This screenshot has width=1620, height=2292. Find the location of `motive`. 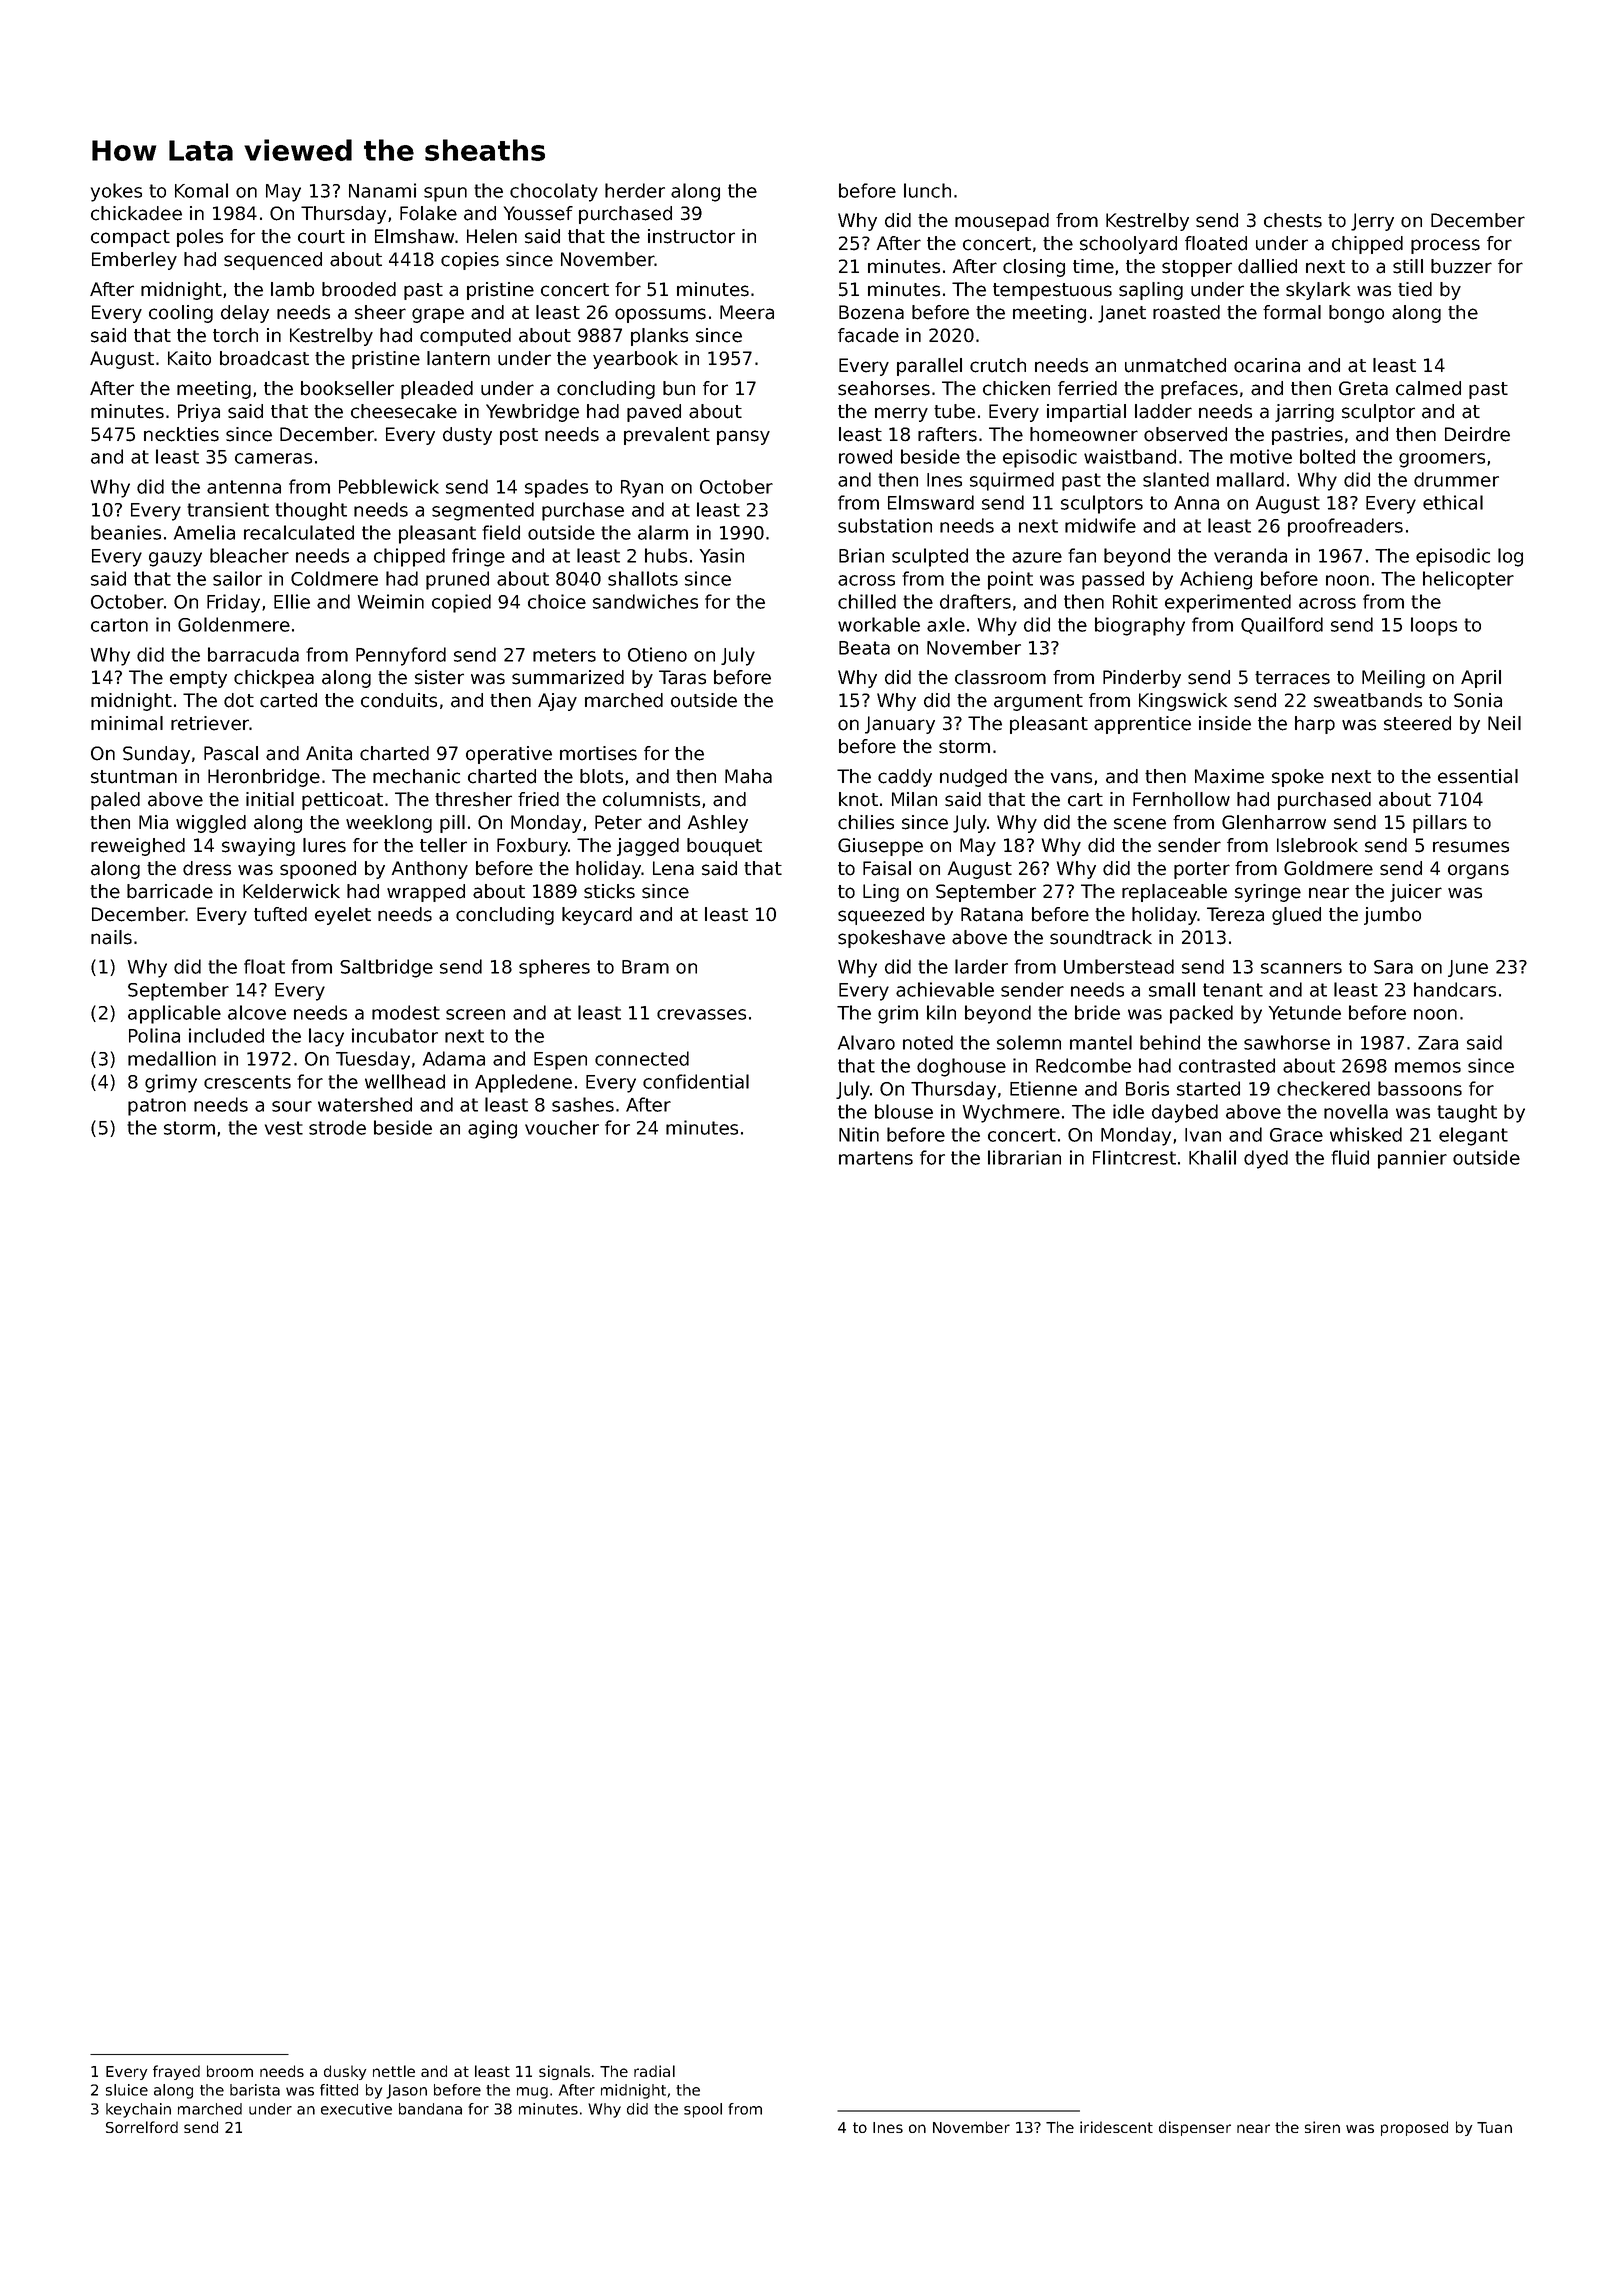

motive is located at coordinates (1261, 456).
